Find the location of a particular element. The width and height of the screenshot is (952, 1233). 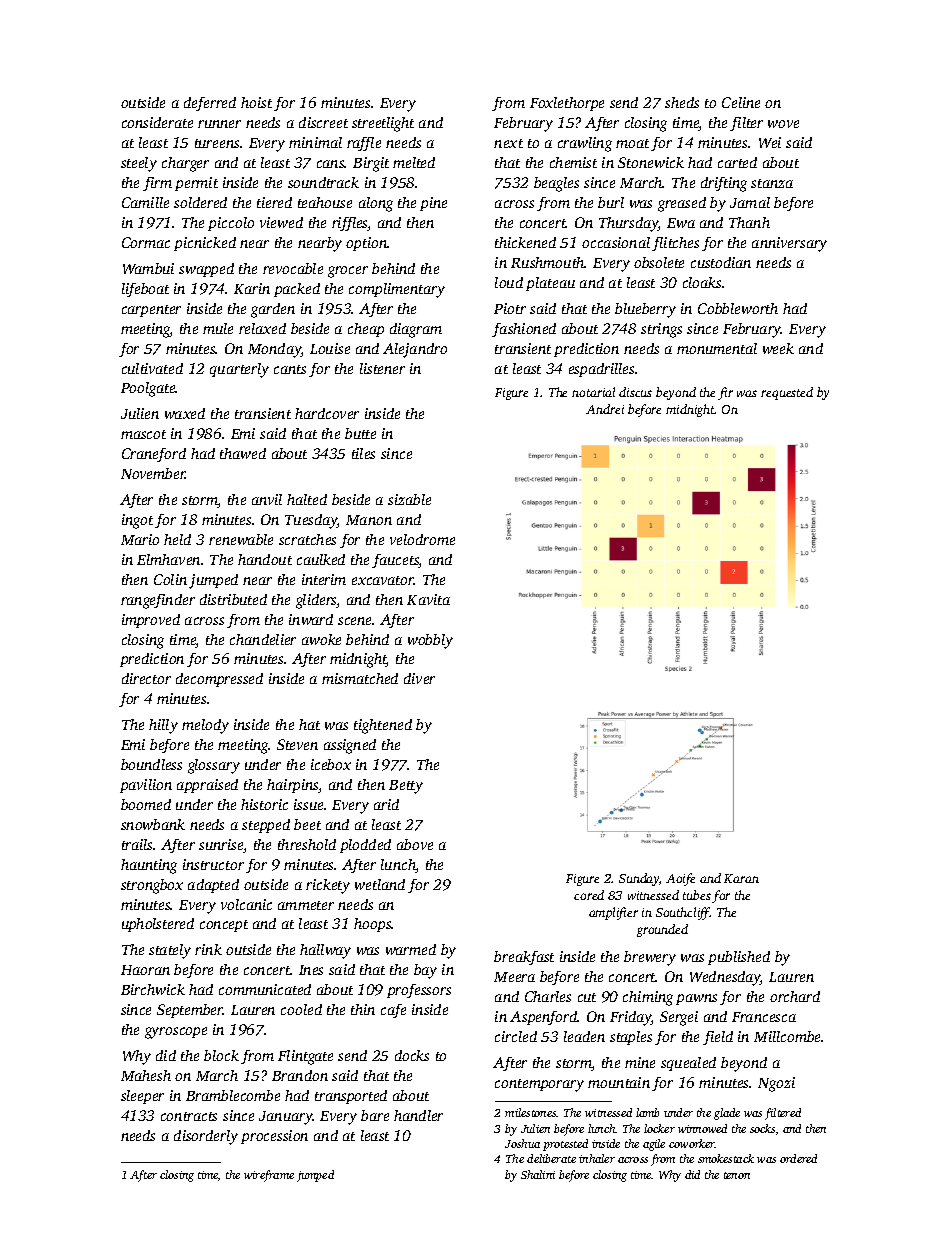

diver is located at coordinates (419, 678).
